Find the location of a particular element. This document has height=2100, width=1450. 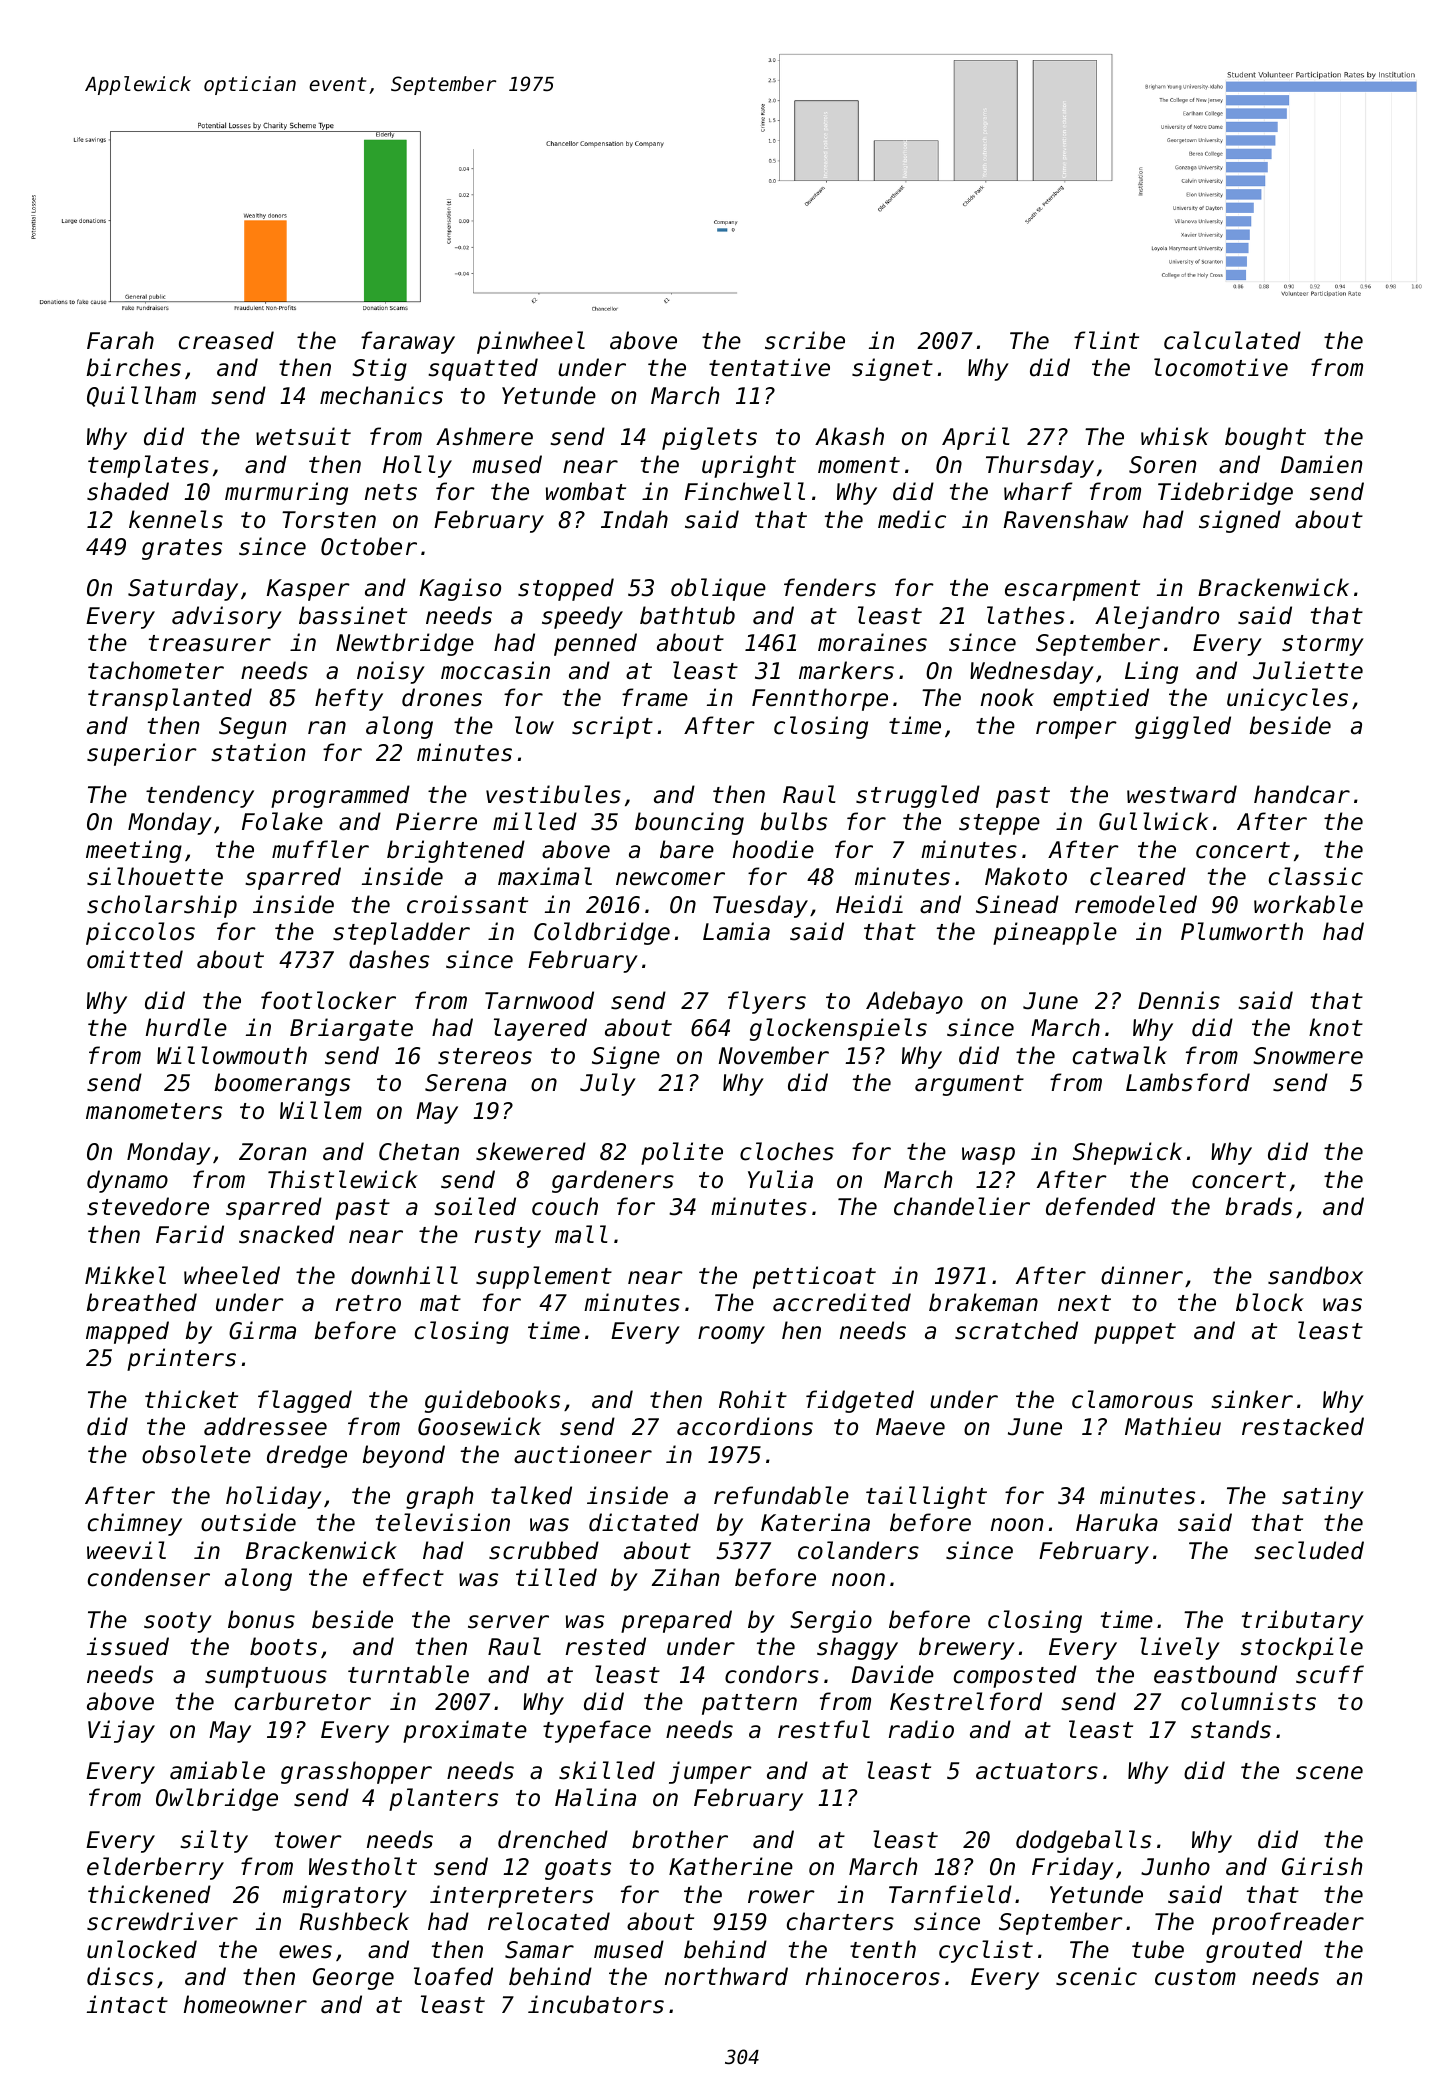

Stig is located at coordinates (379, 369).
